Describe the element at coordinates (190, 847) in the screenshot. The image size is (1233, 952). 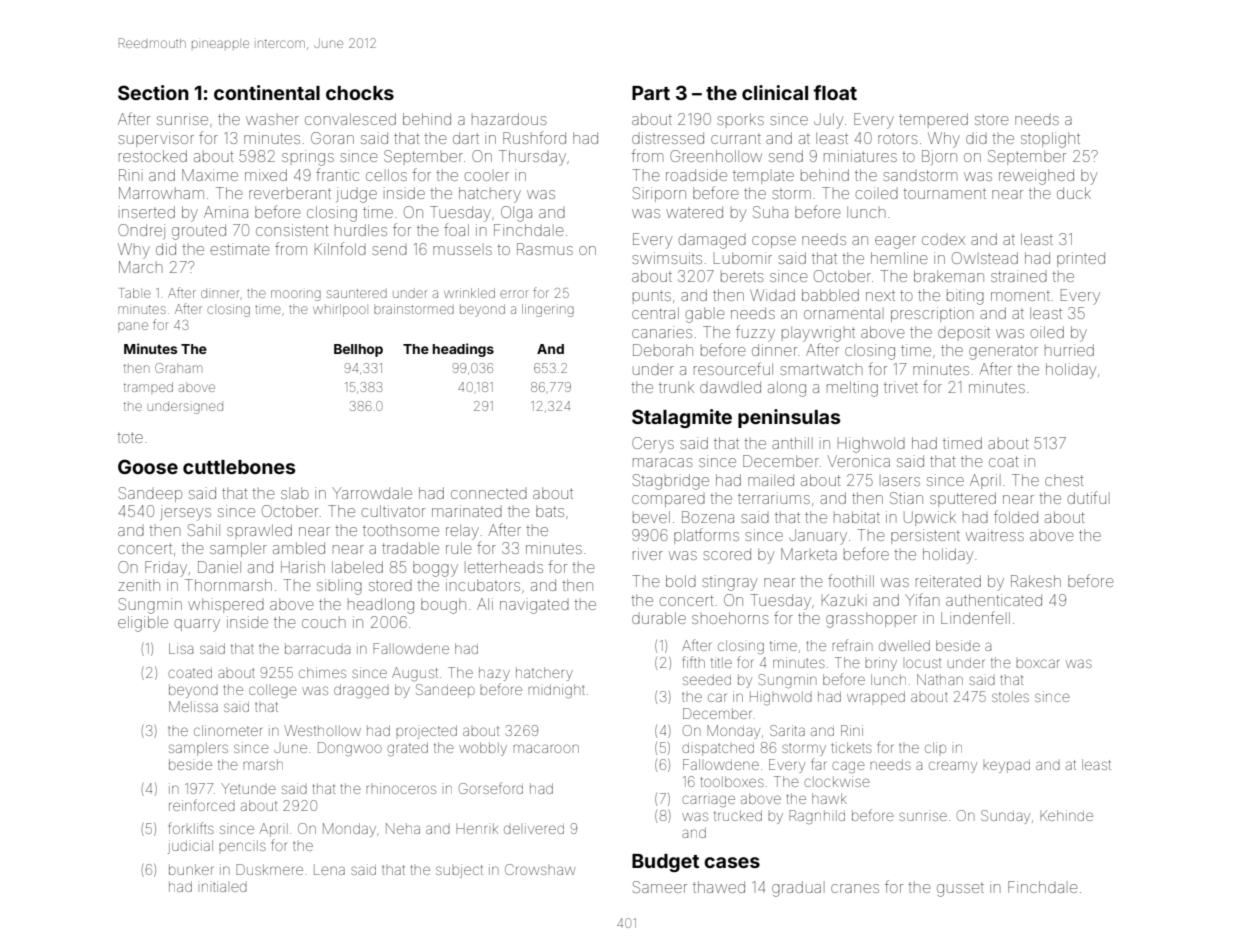
I see `judicial` at that location.
